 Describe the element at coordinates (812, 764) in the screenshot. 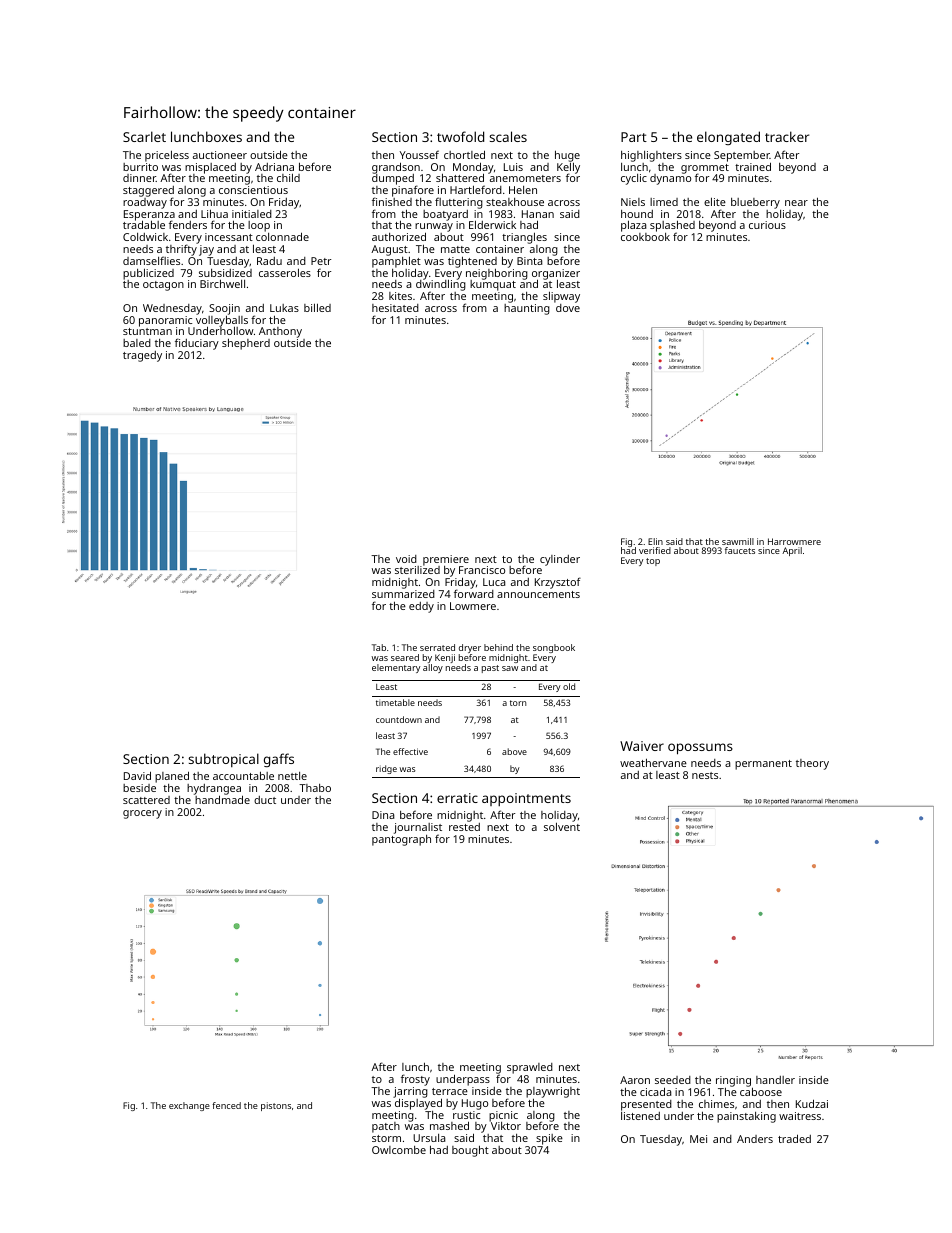

I see `theory` at that location.
